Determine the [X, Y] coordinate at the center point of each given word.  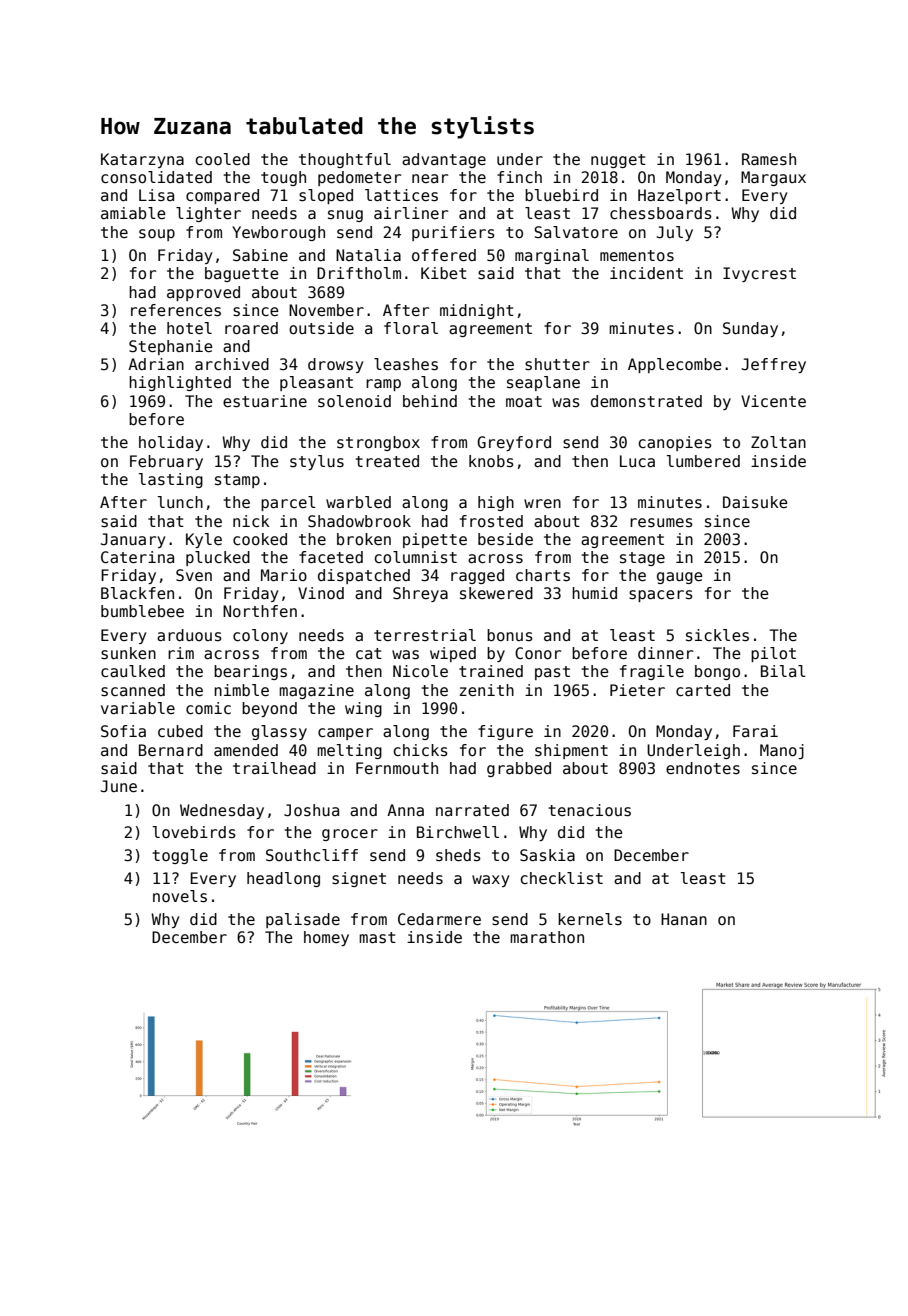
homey [326, 938]
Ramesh [769, 159]
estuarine [265, 401]
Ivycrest [759, 274]
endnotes [703, 768]
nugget [618, 161]
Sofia [123, 731]
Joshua [311, 810]
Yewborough [278, 233]
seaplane [543, 383]
